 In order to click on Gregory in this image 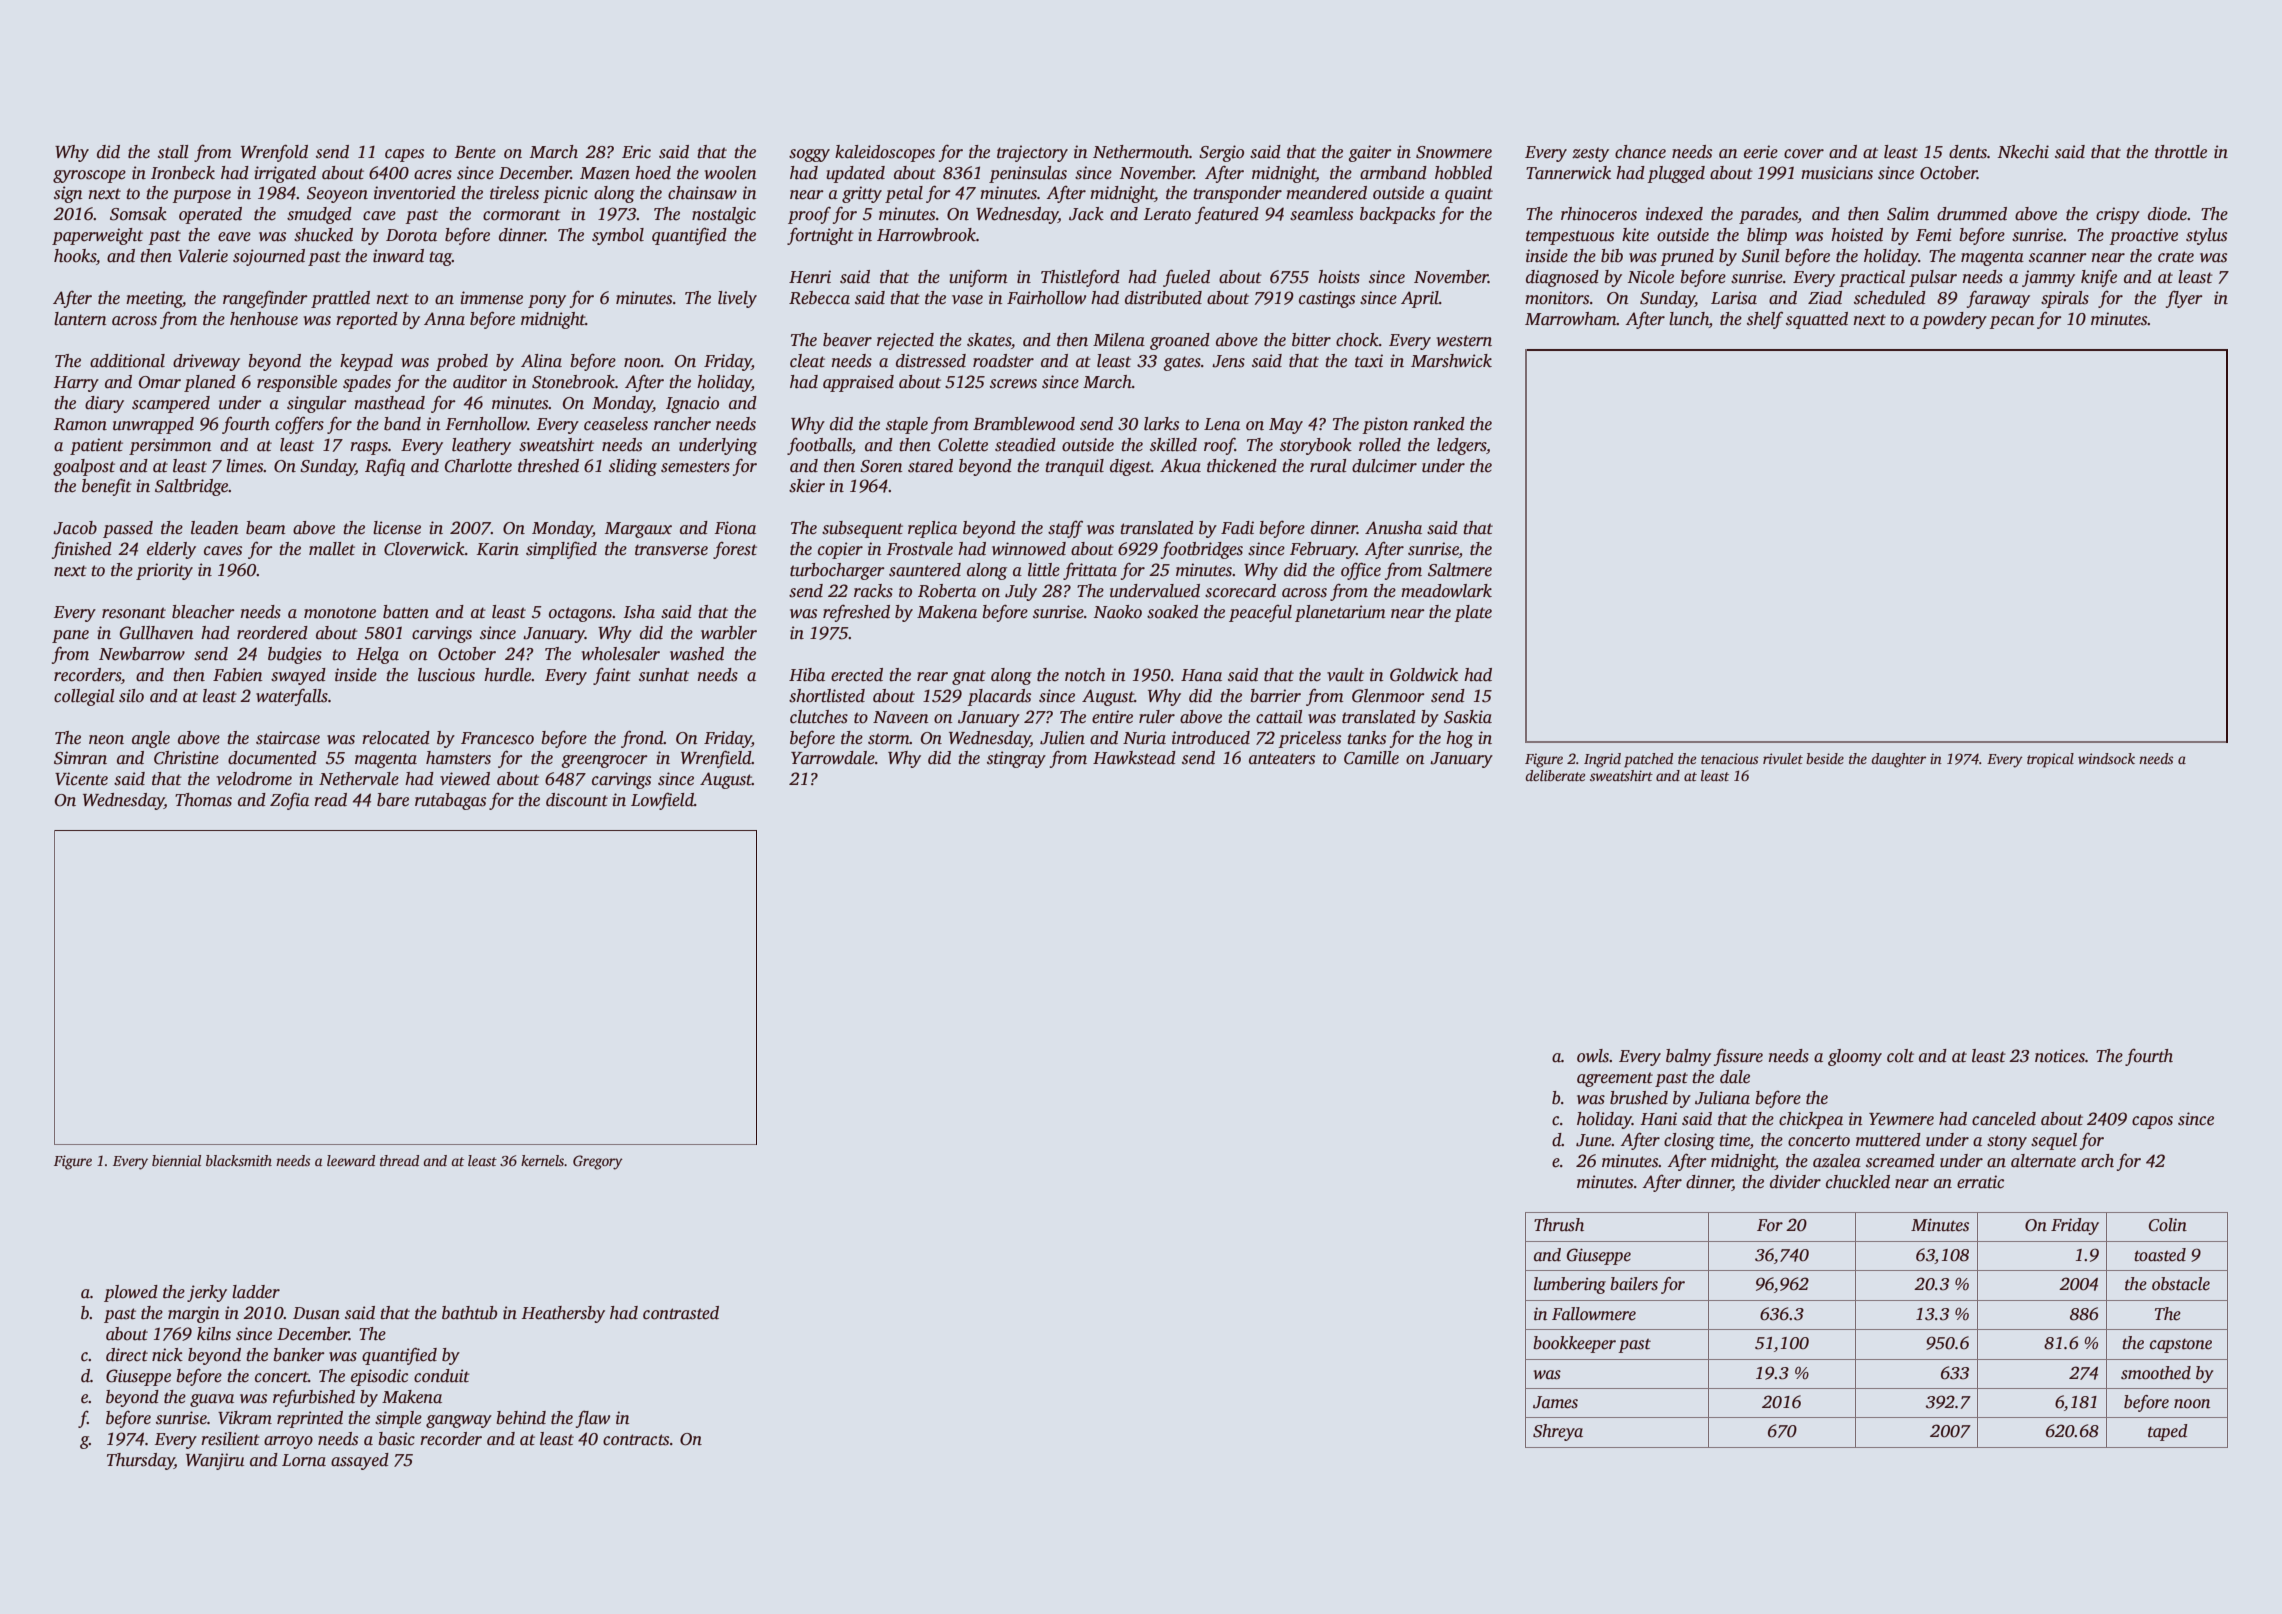, I will do `click(598, 1162)`.
